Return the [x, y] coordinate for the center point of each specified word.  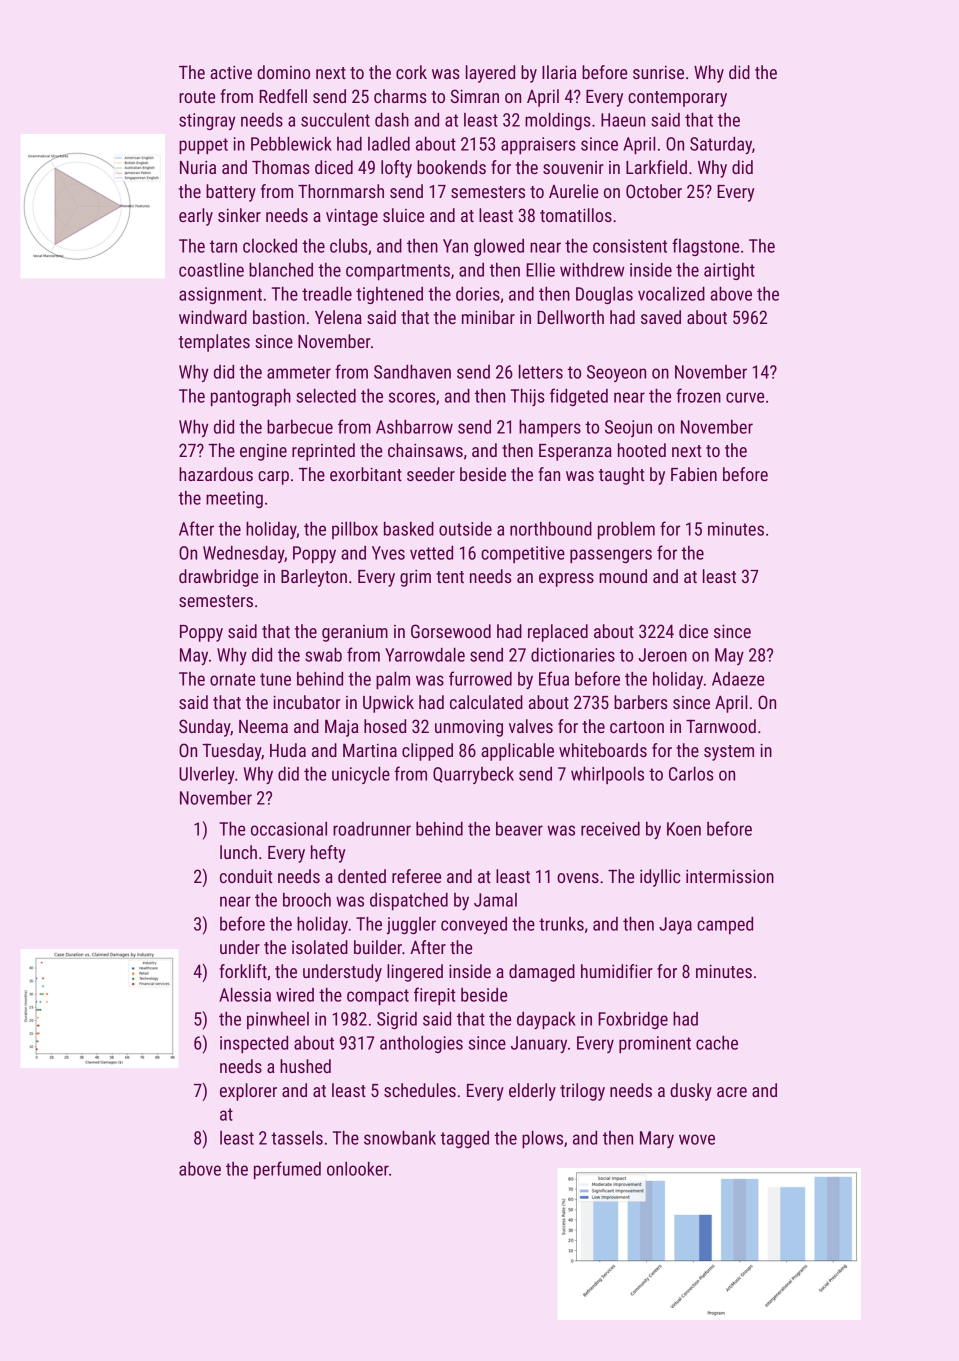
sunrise [658, 72]
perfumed [287, 1170]
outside [465, 529]
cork [411, 72]
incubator [307, 702]
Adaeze [738, 679]
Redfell [283, 96]
